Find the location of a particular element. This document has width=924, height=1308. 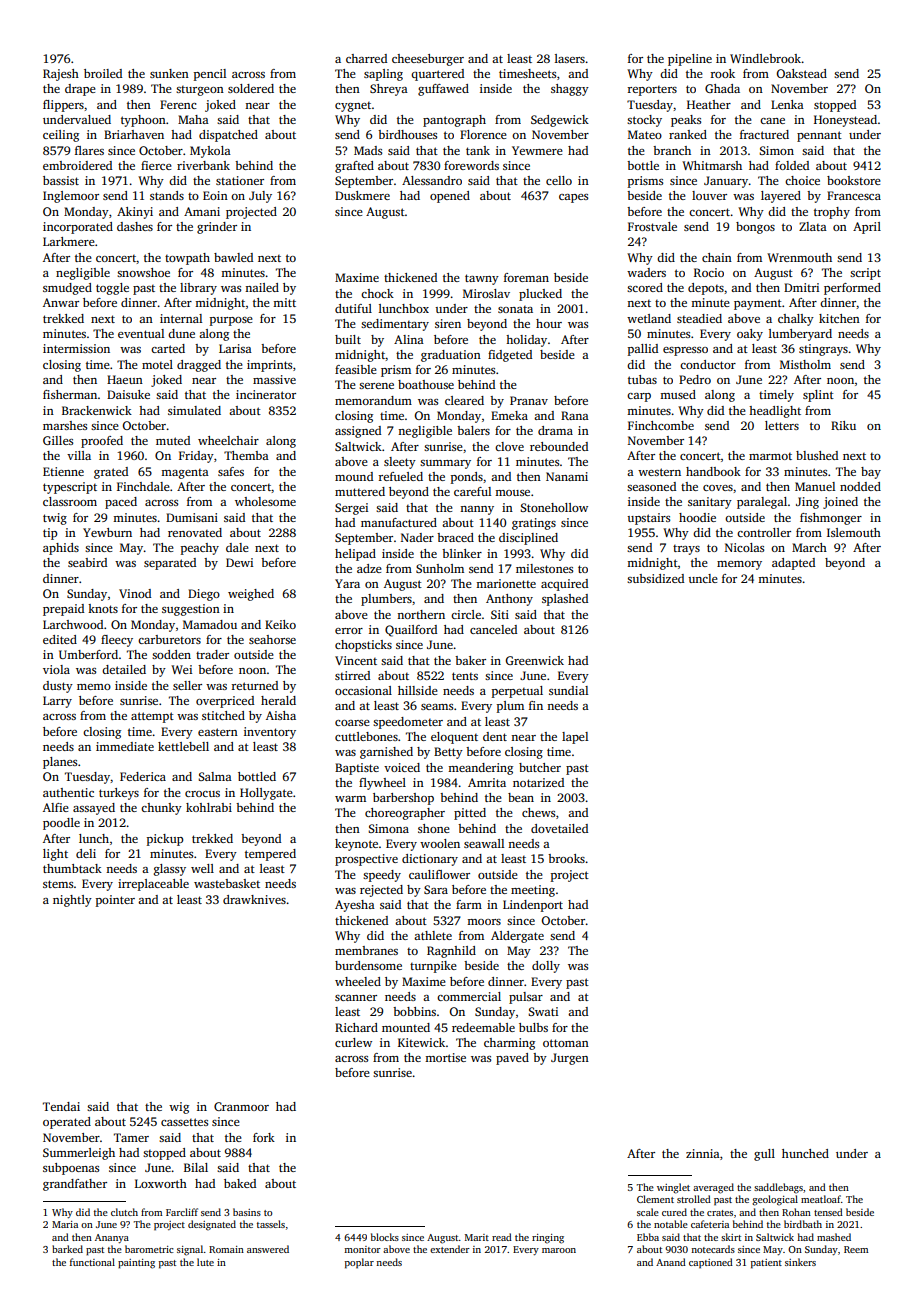

subpoenas is located at coordinates (71, 1169).
